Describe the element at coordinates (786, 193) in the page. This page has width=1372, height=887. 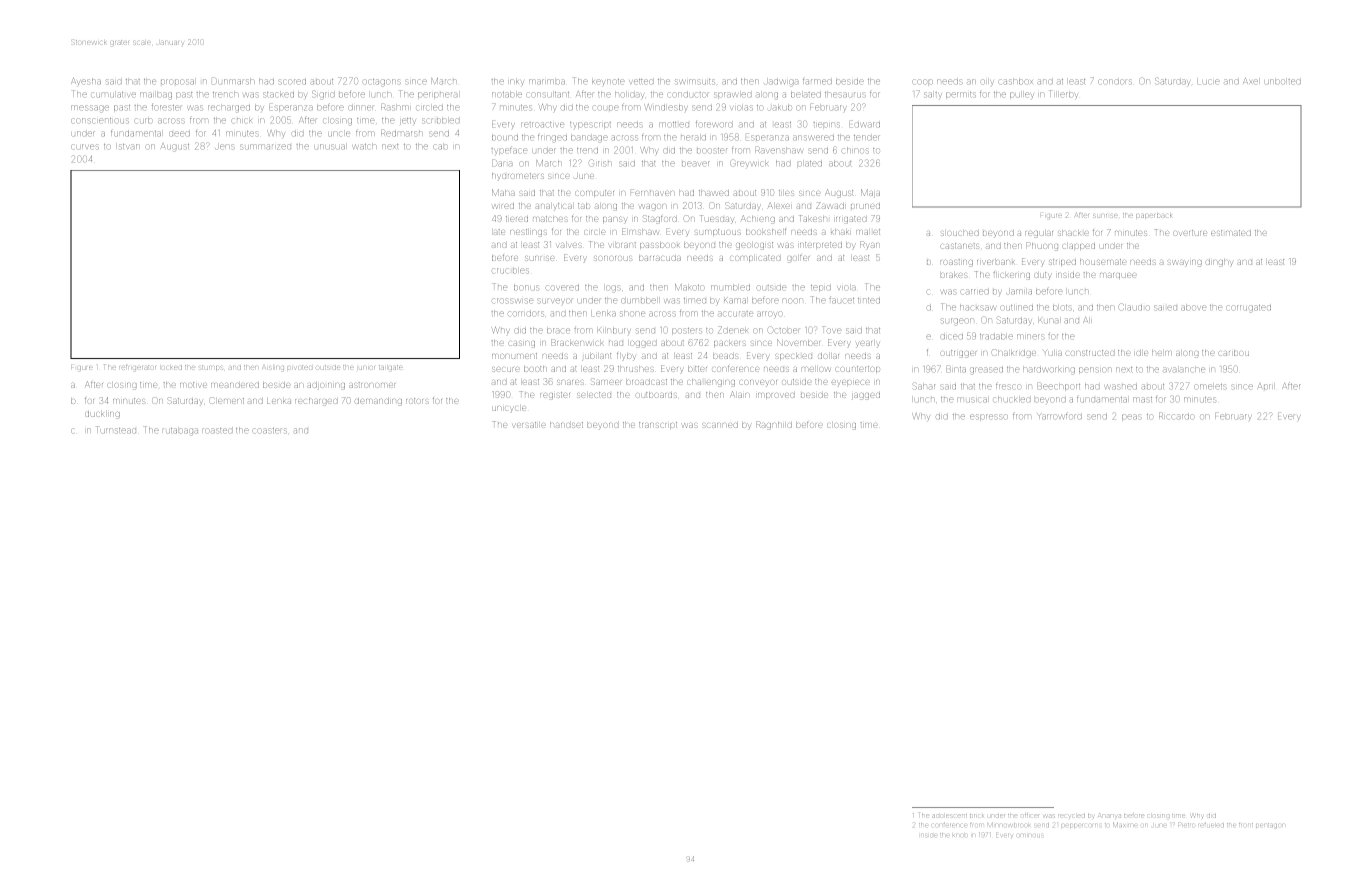
I see `tiles` at that location.
